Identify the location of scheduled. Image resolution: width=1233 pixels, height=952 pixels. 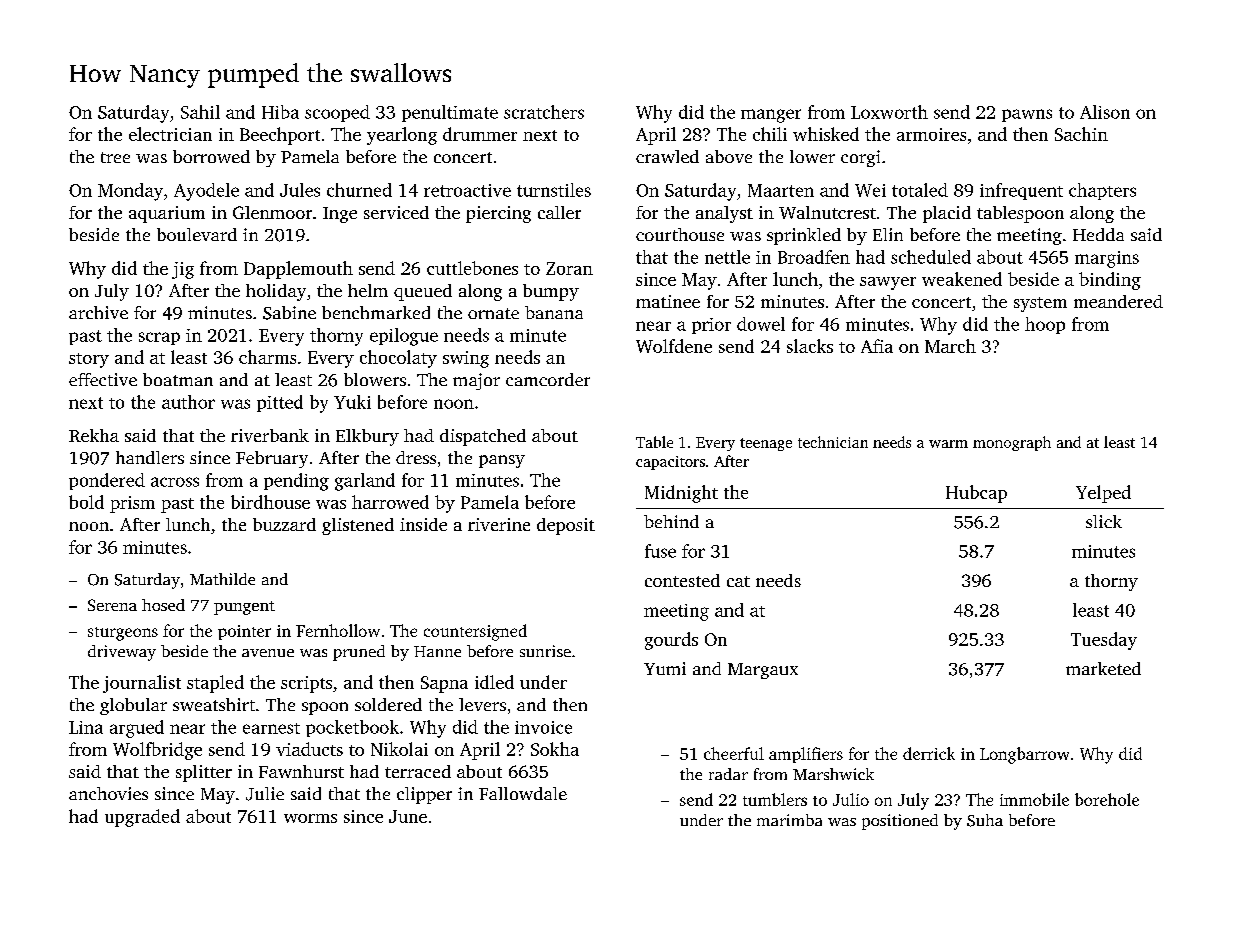
(931, 257).
